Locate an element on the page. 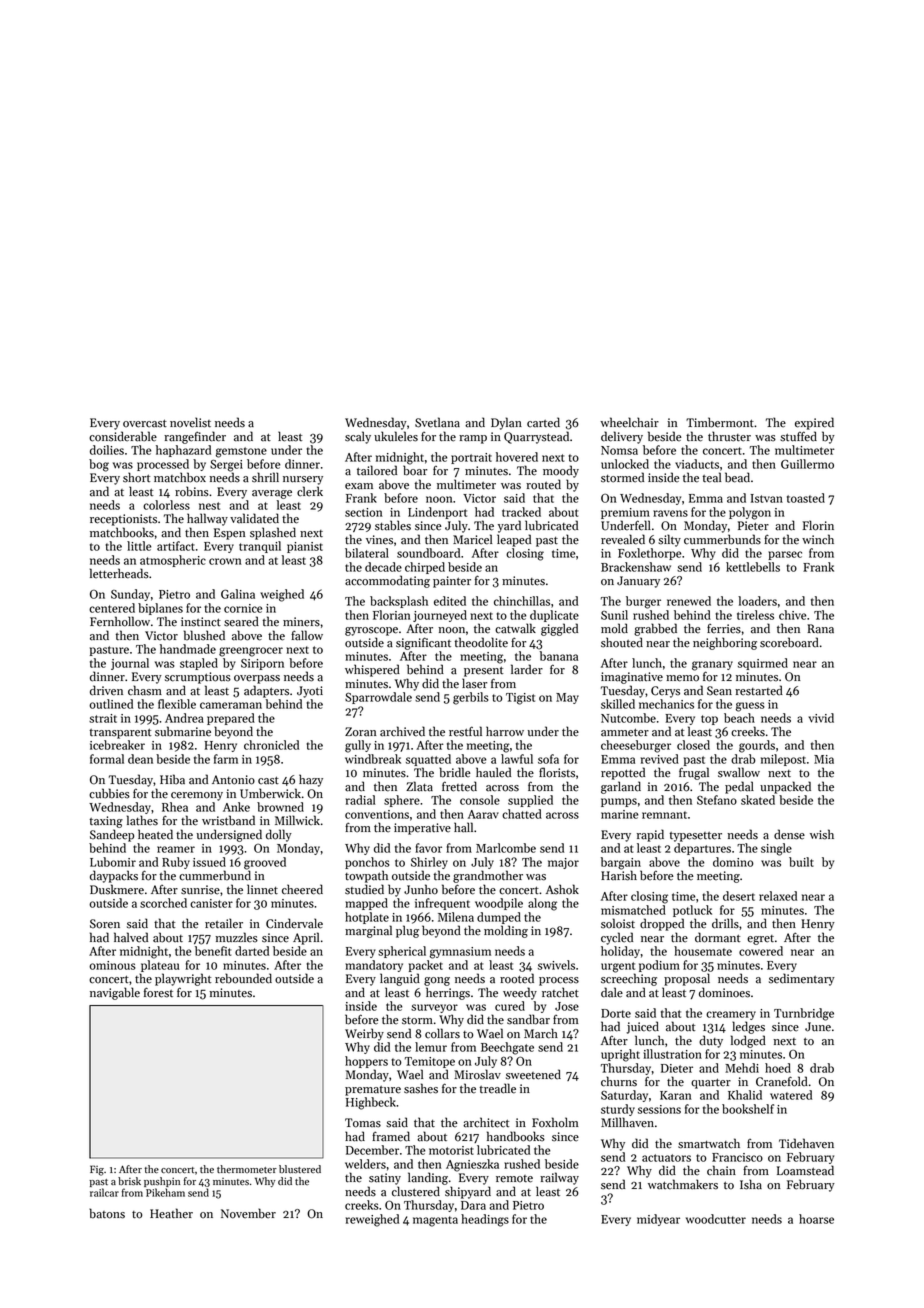 This document has height=1308, width=924. batons is located at coordinates (107, 1213).
